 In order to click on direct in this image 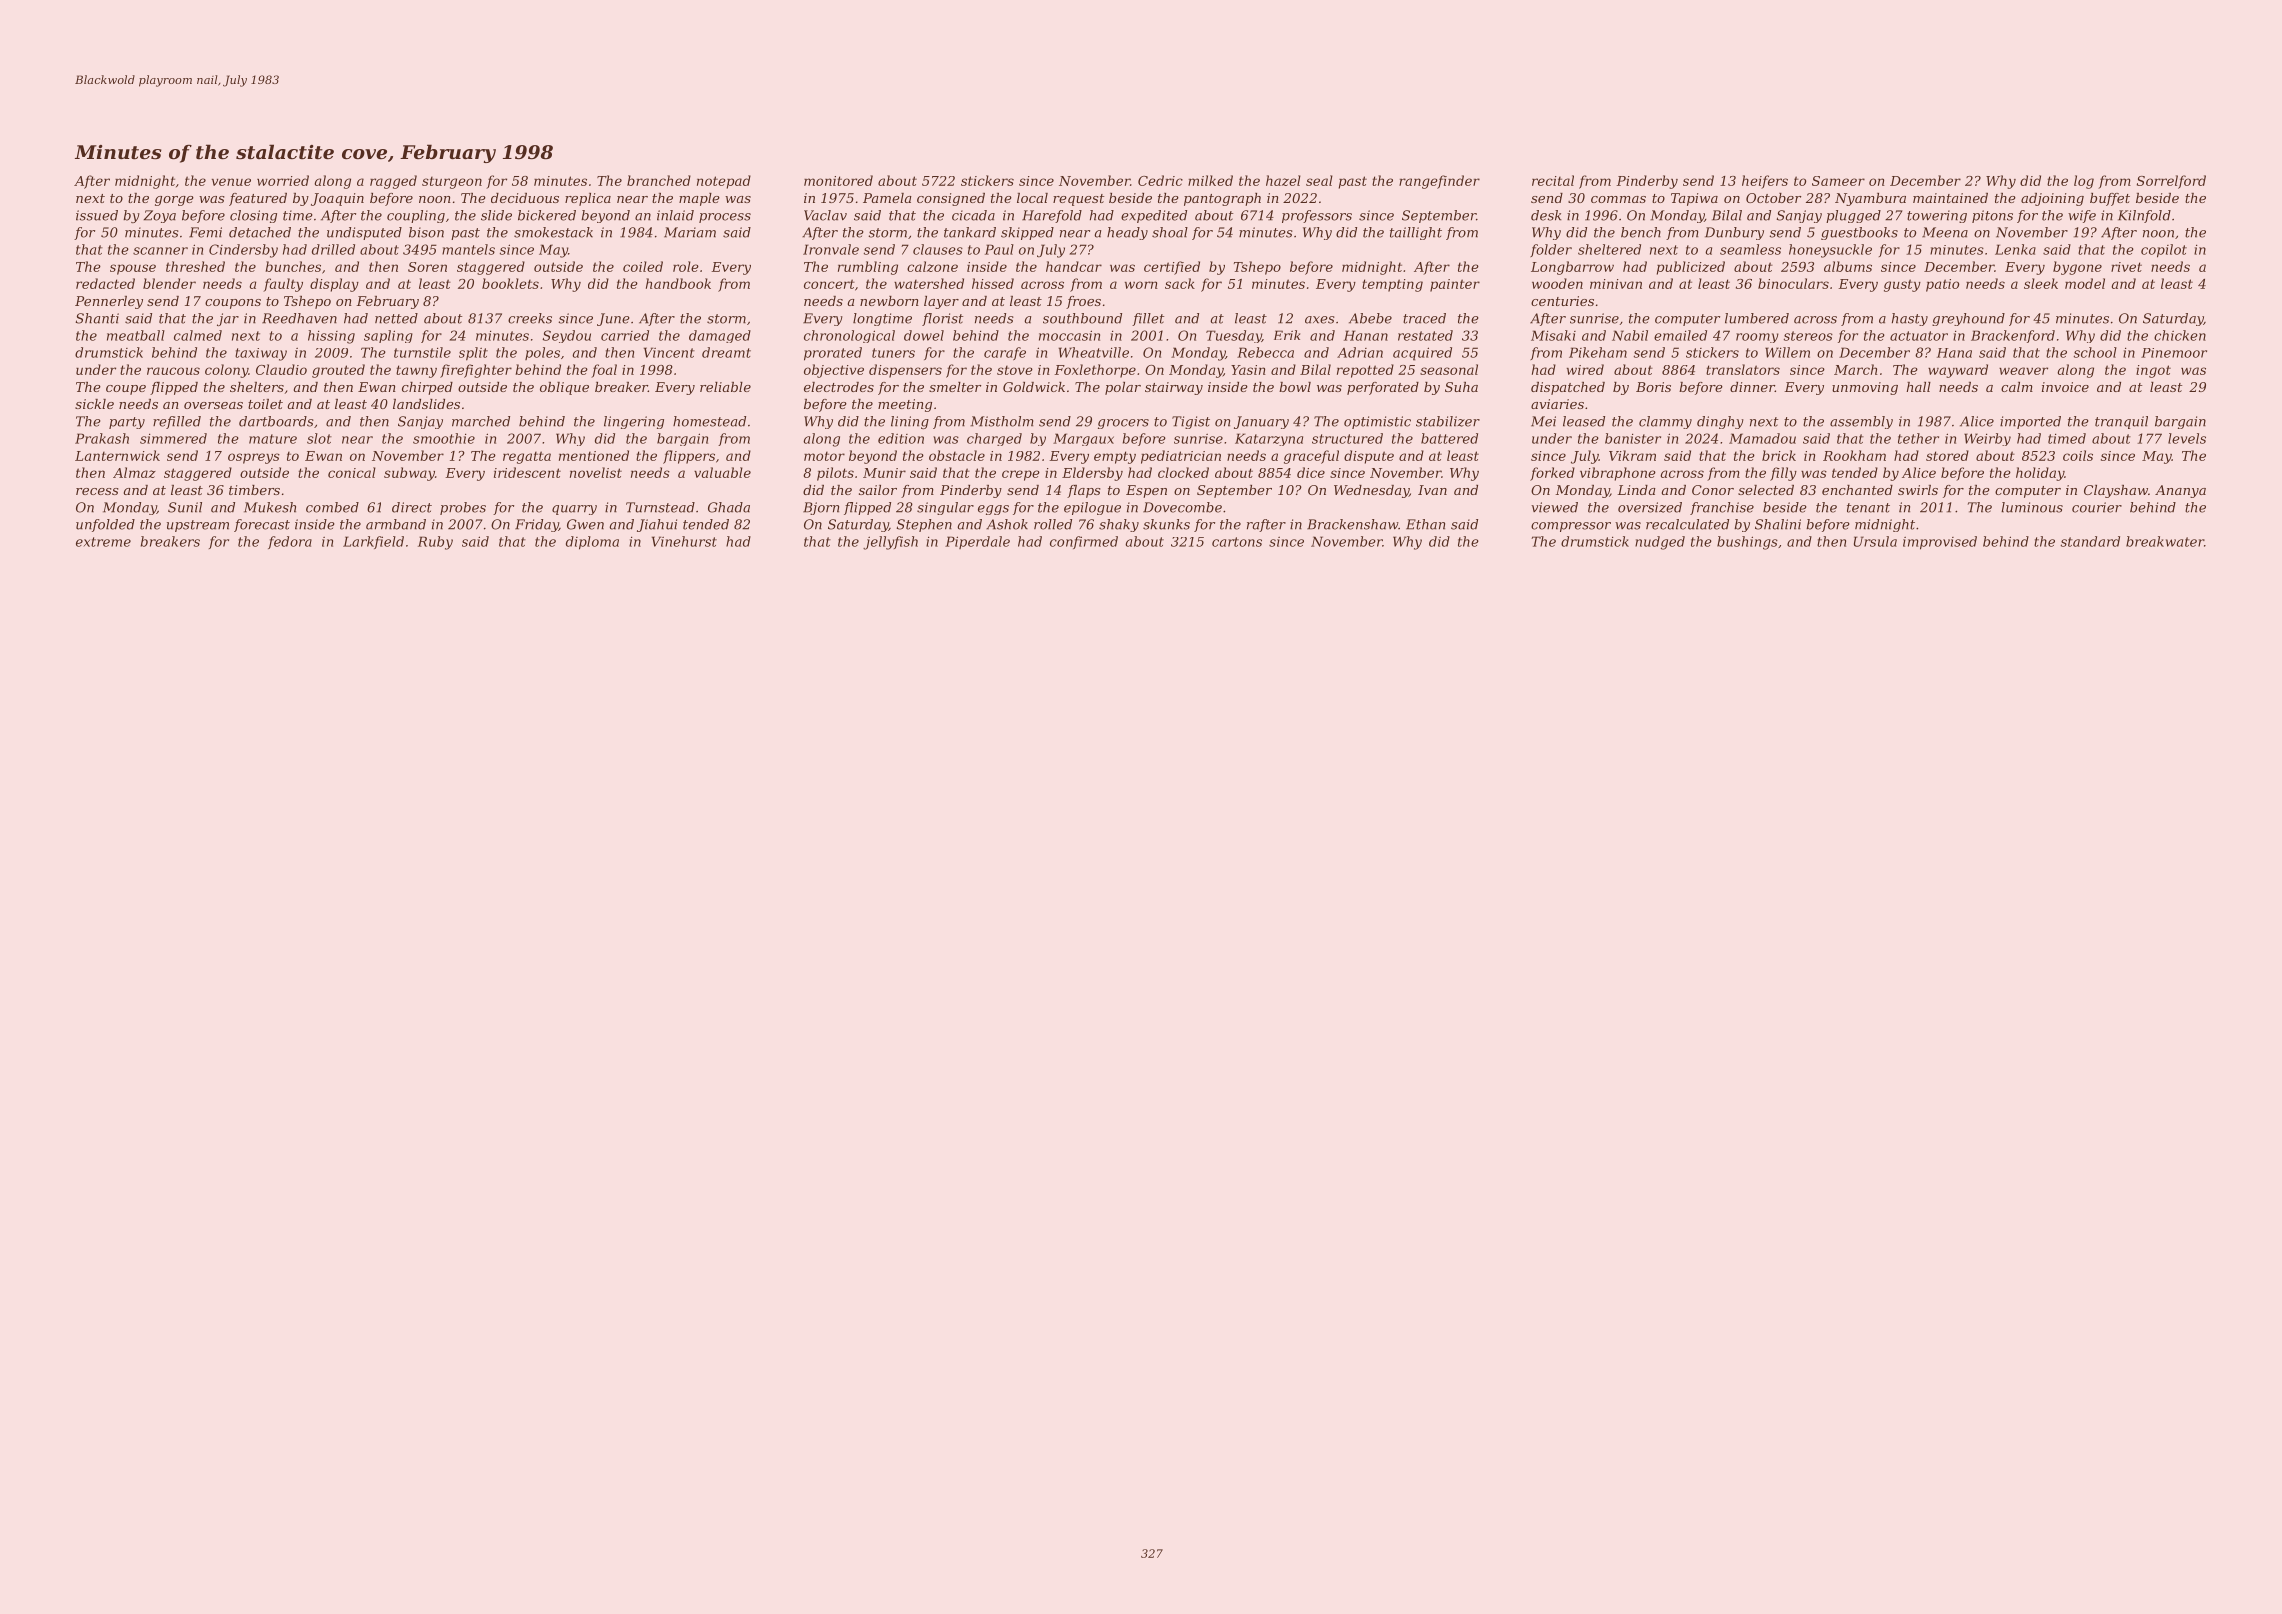, I will do `click(412, 507)`.
